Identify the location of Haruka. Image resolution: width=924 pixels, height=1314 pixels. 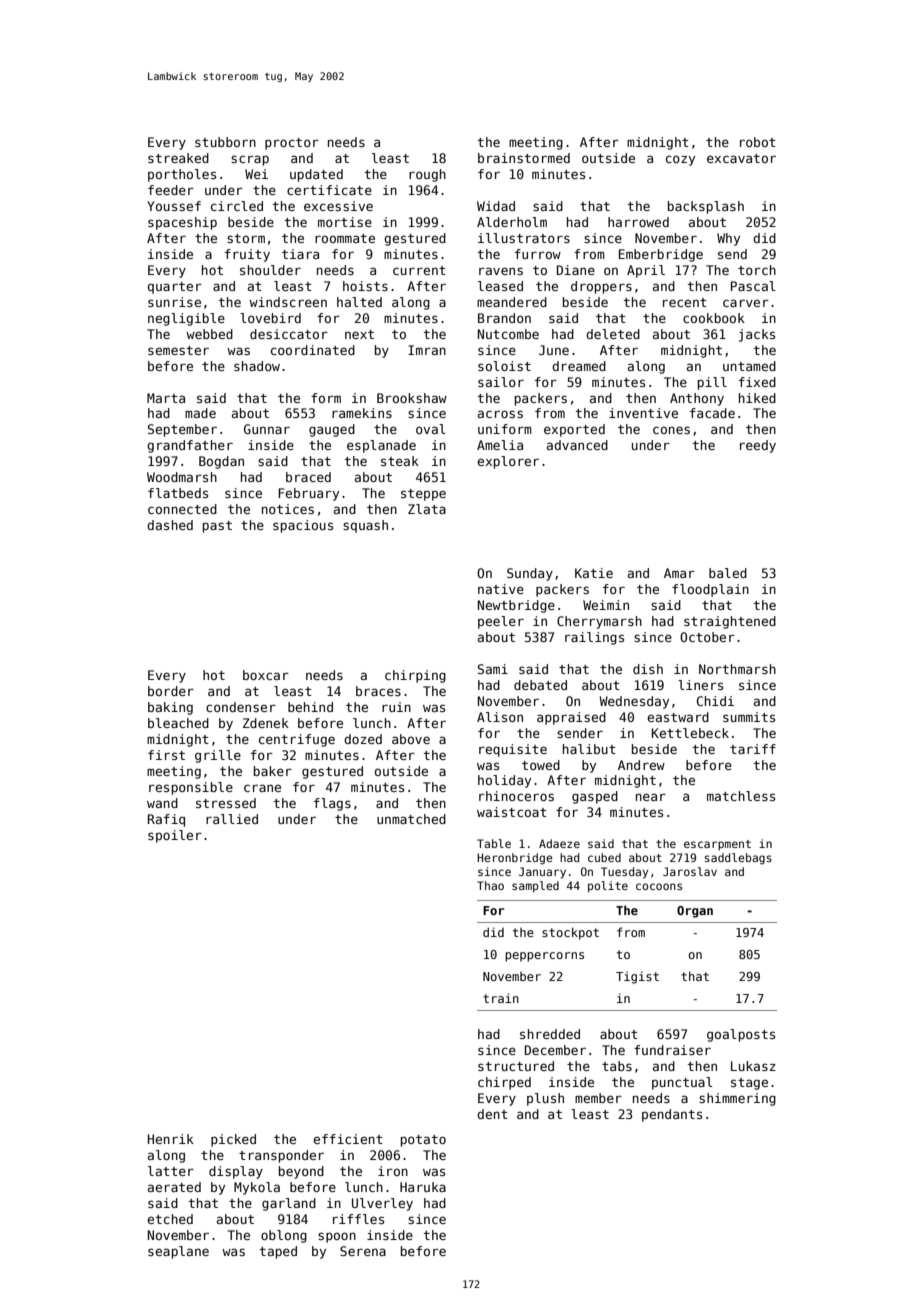
(423, 1187).
